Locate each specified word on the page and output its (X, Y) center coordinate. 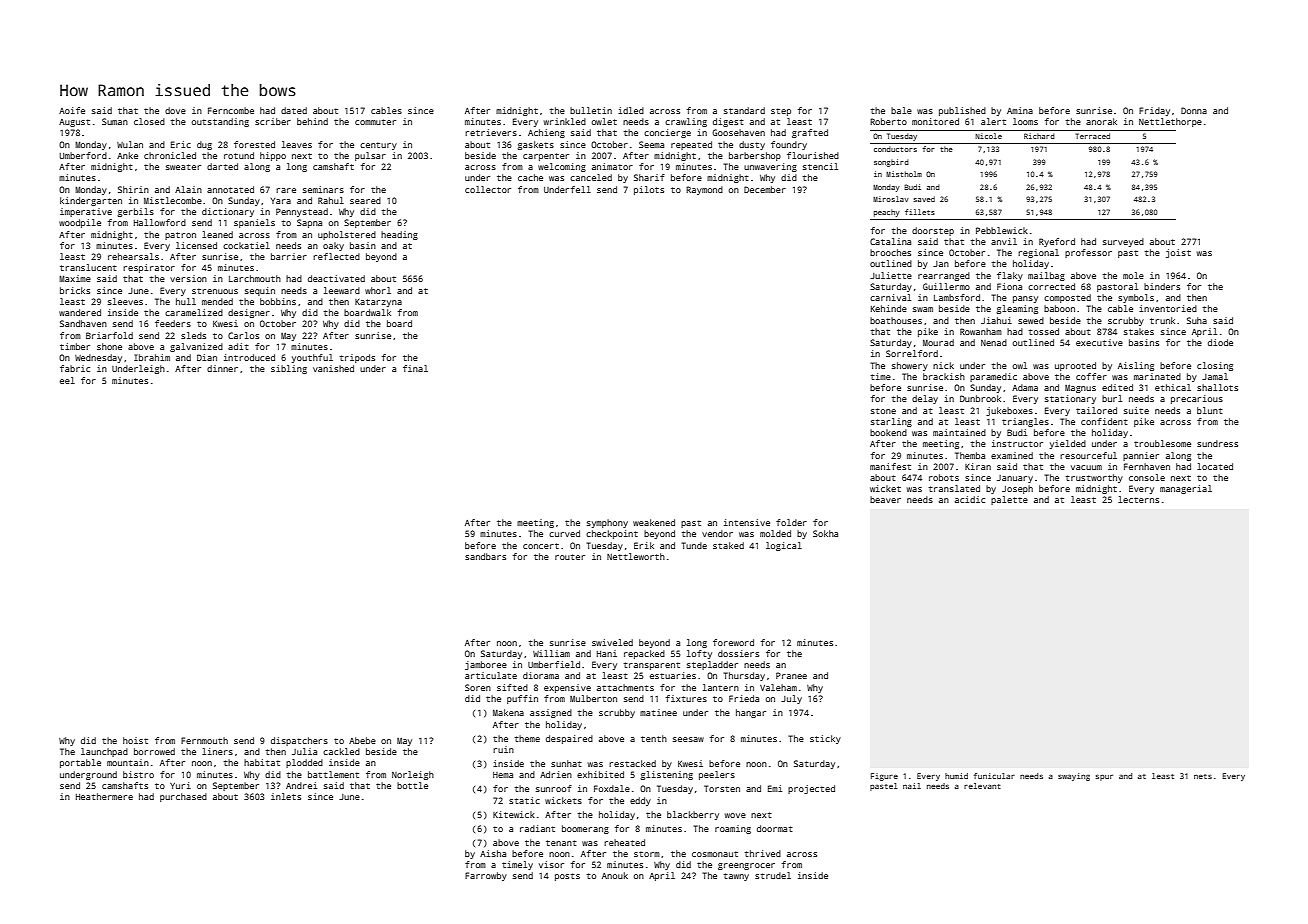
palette (1009, 500)
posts (567, 877)
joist (1178, 253)
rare (286, 190)
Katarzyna (378, 303)
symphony (607, 523)
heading (399, 235)
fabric (75, 368)
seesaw (688, 739)
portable (80, 763)
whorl (378, 290)
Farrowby (486, 876)
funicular (994, 776)
